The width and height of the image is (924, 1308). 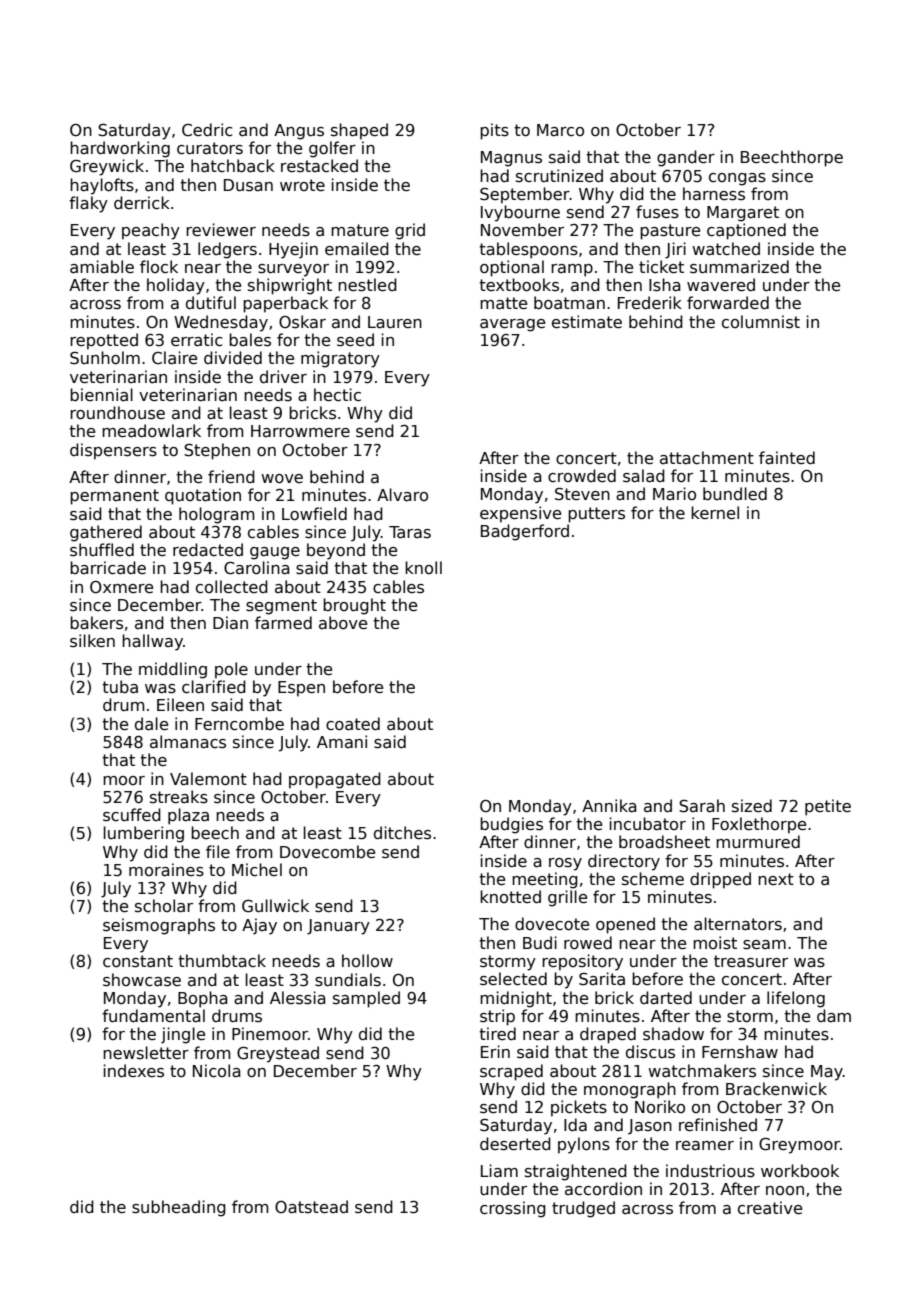 I want to click on Angus, so click(x=299, y=132).
